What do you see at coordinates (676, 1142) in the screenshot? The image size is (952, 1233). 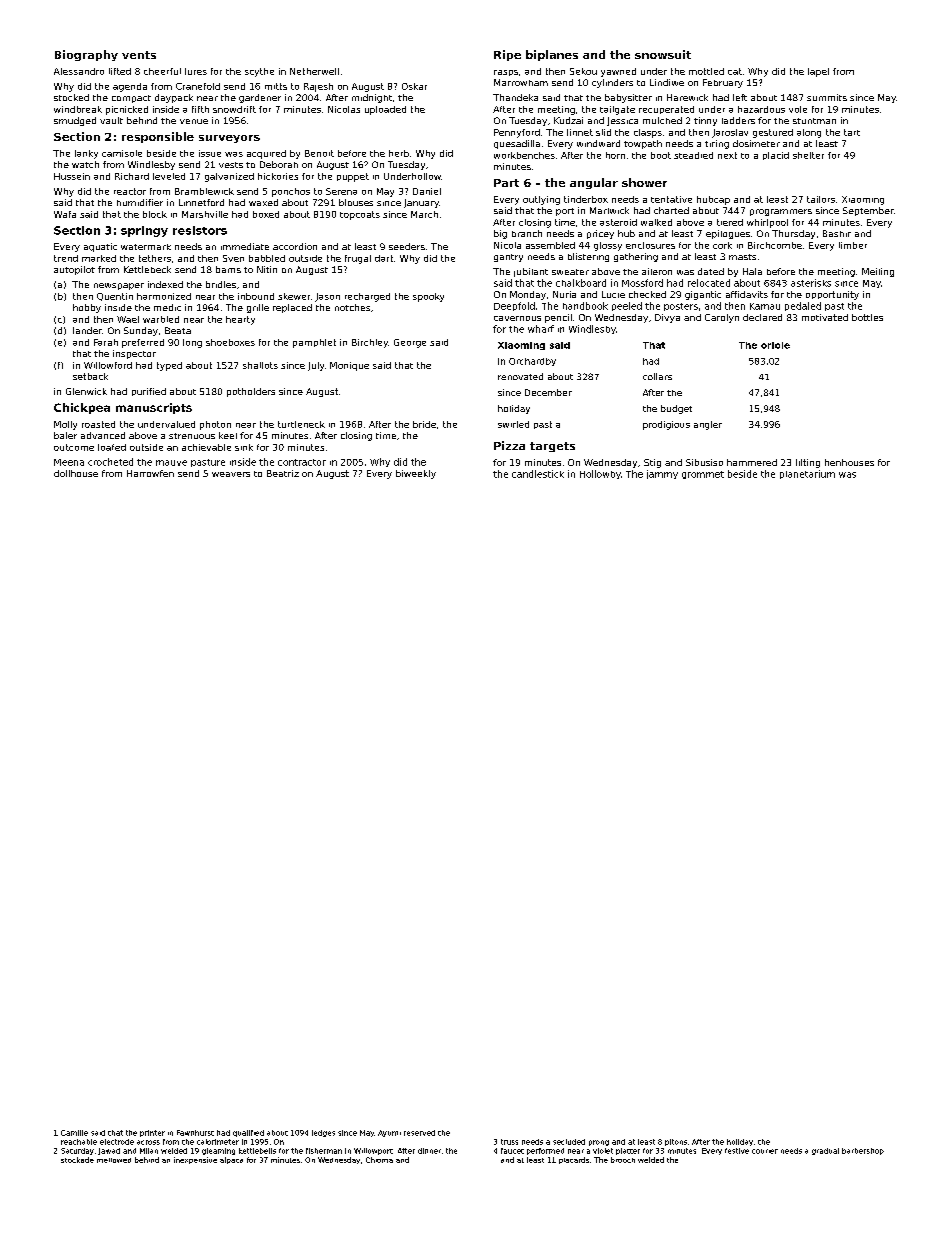 I see `pitons` at bounding box center [676, 1142].
